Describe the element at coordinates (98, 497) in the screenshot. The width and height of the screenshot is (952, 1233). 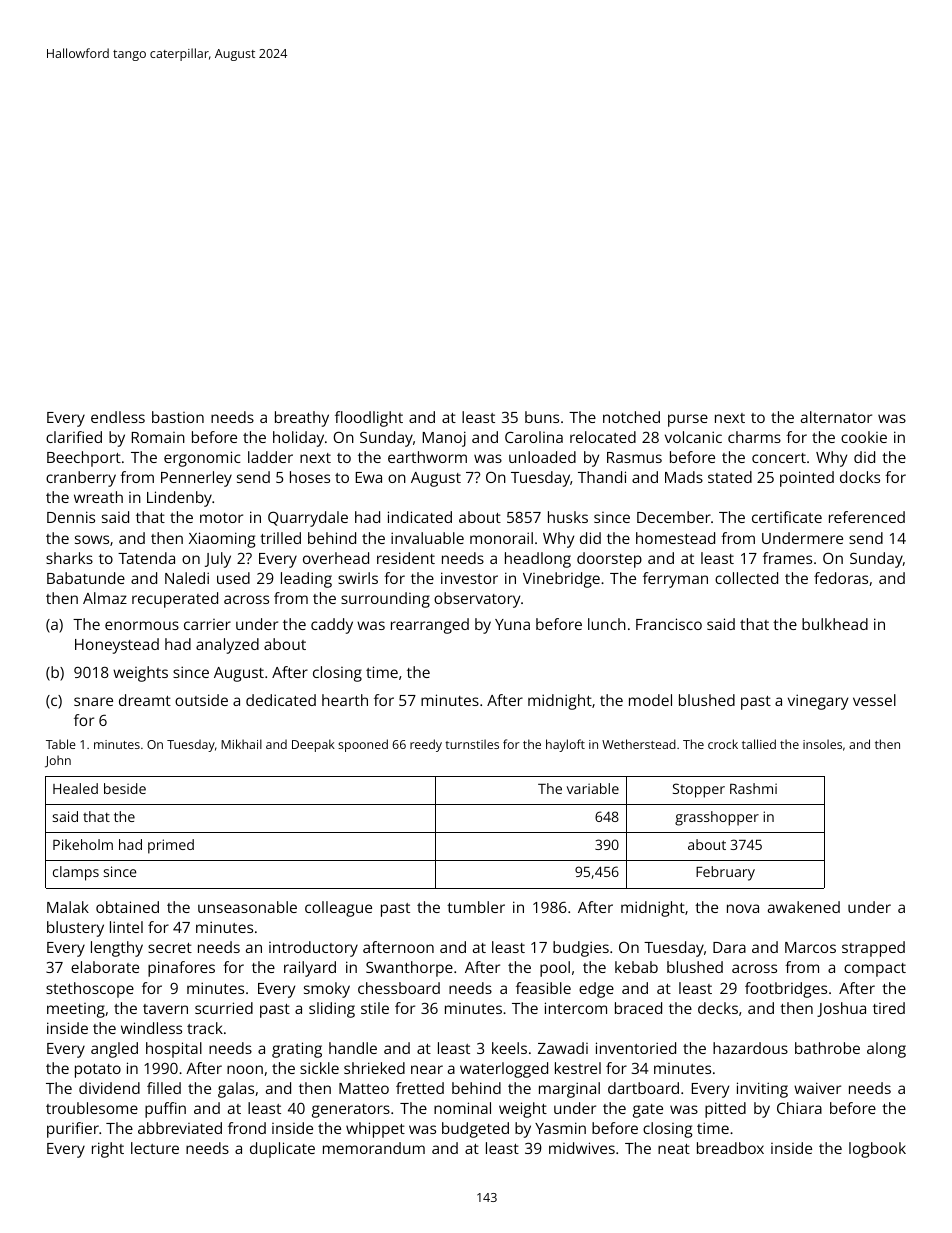
I see `wreath` at that location.
